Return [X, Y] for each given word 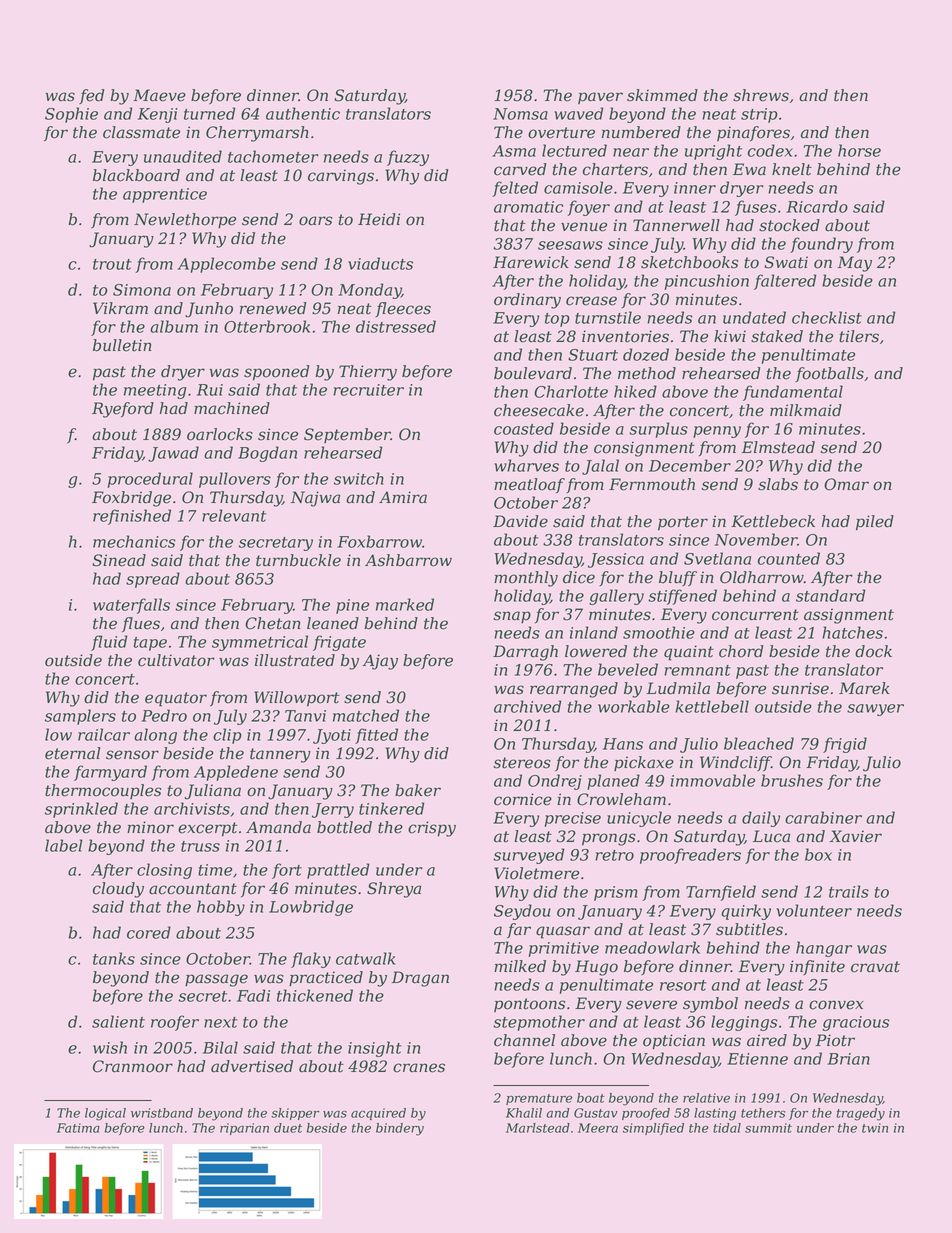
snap [512, 617]
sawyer [875, 710]
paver [600, 98]
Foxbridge [131, 499]
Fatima [78, 1128]
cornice [523, 799]
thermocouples [103, 791]
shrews [761, 95]
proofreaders [690, 856]
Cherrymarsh [257, 134]
